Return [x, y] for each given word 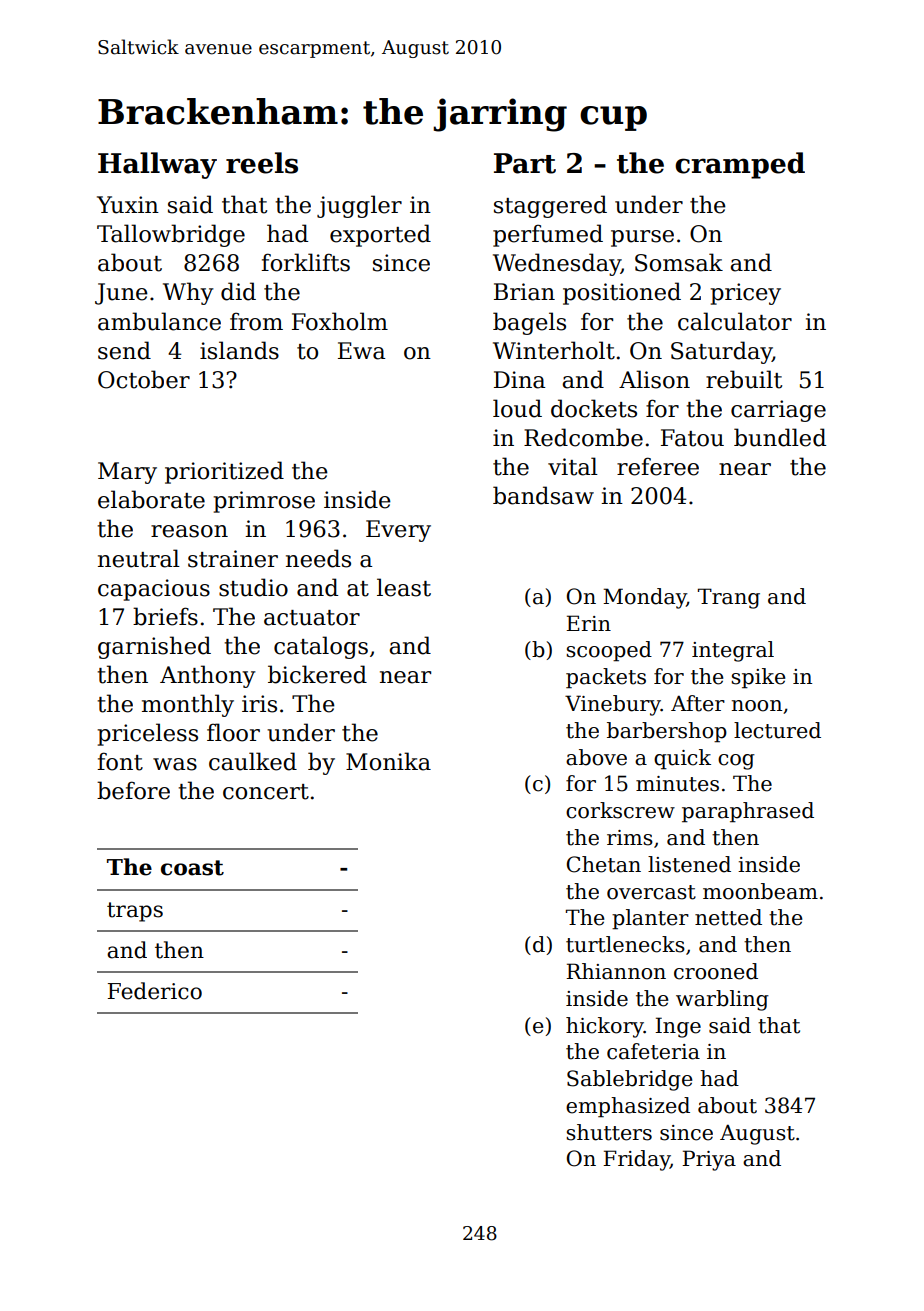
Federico [155, 991]
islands [239, 350]
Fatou [692, 438]
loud [517, 408]
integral [733, 651]
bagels [529, 323]
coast [192, 868]
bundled [780, 437]
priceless [147, 734]
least [404, 587]
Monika [388, 761]
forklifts [305, 262]
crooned [716, 971]
